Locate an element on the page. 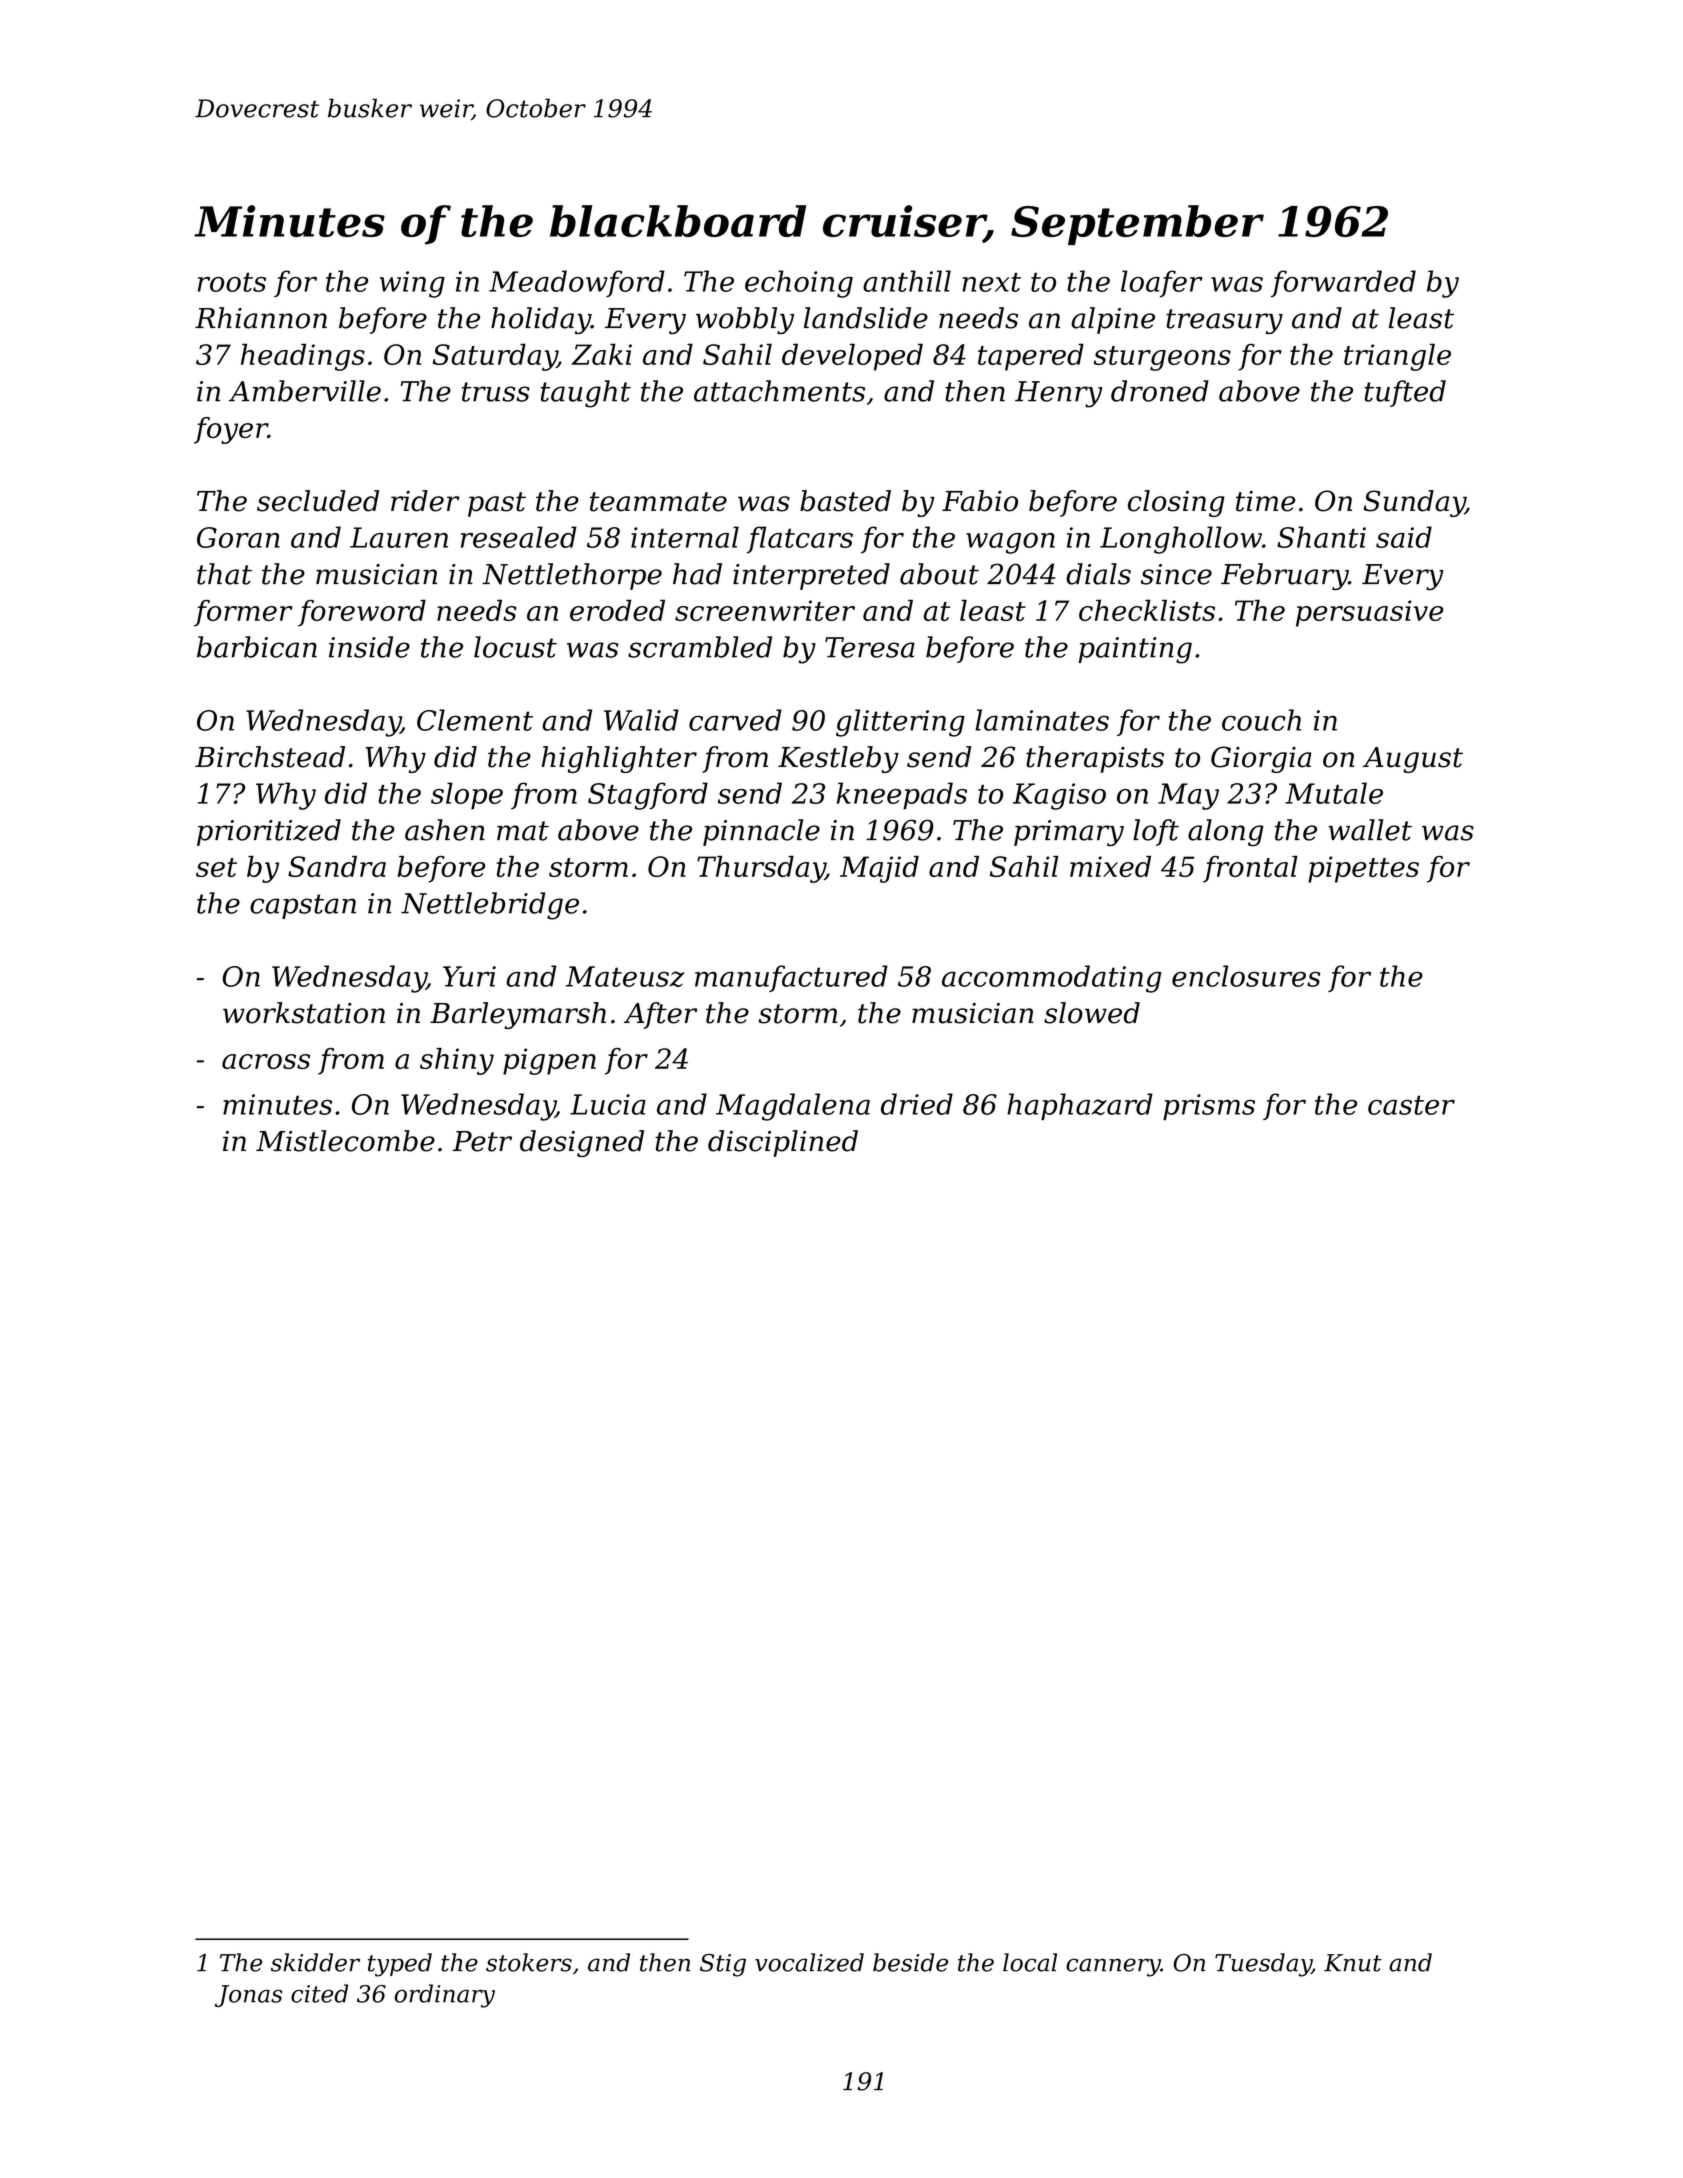  Mistlecombe is located at coordinates (345, 1141).
